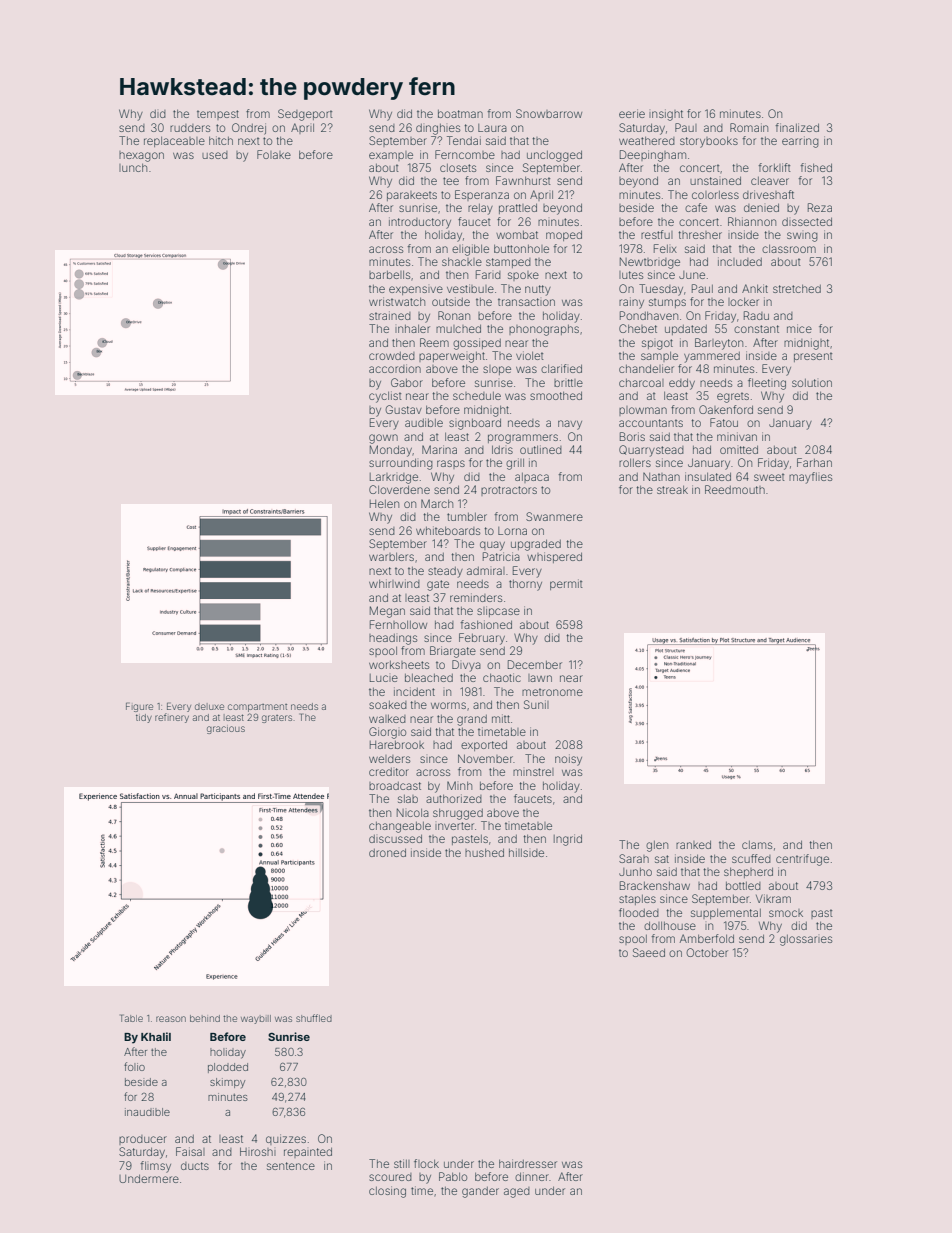 The height and width of the page is (1233, 952). What do you see at coordinates (274, 154) in the page?
I see `Folake` at bounding box center [274, 154].
